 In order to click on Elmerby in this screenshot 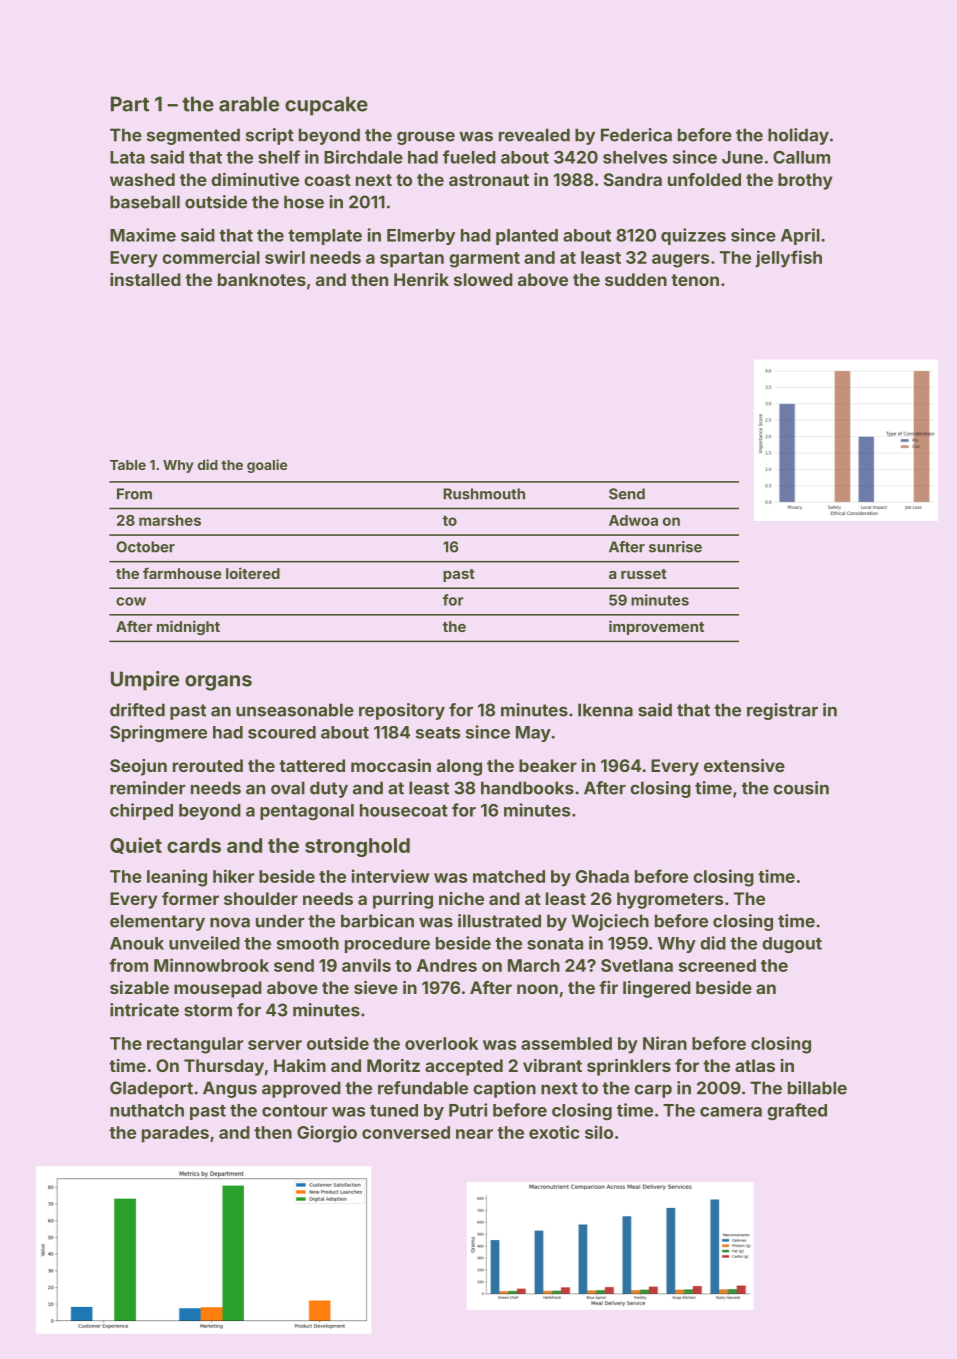, I will do `click(421, 237)`.
